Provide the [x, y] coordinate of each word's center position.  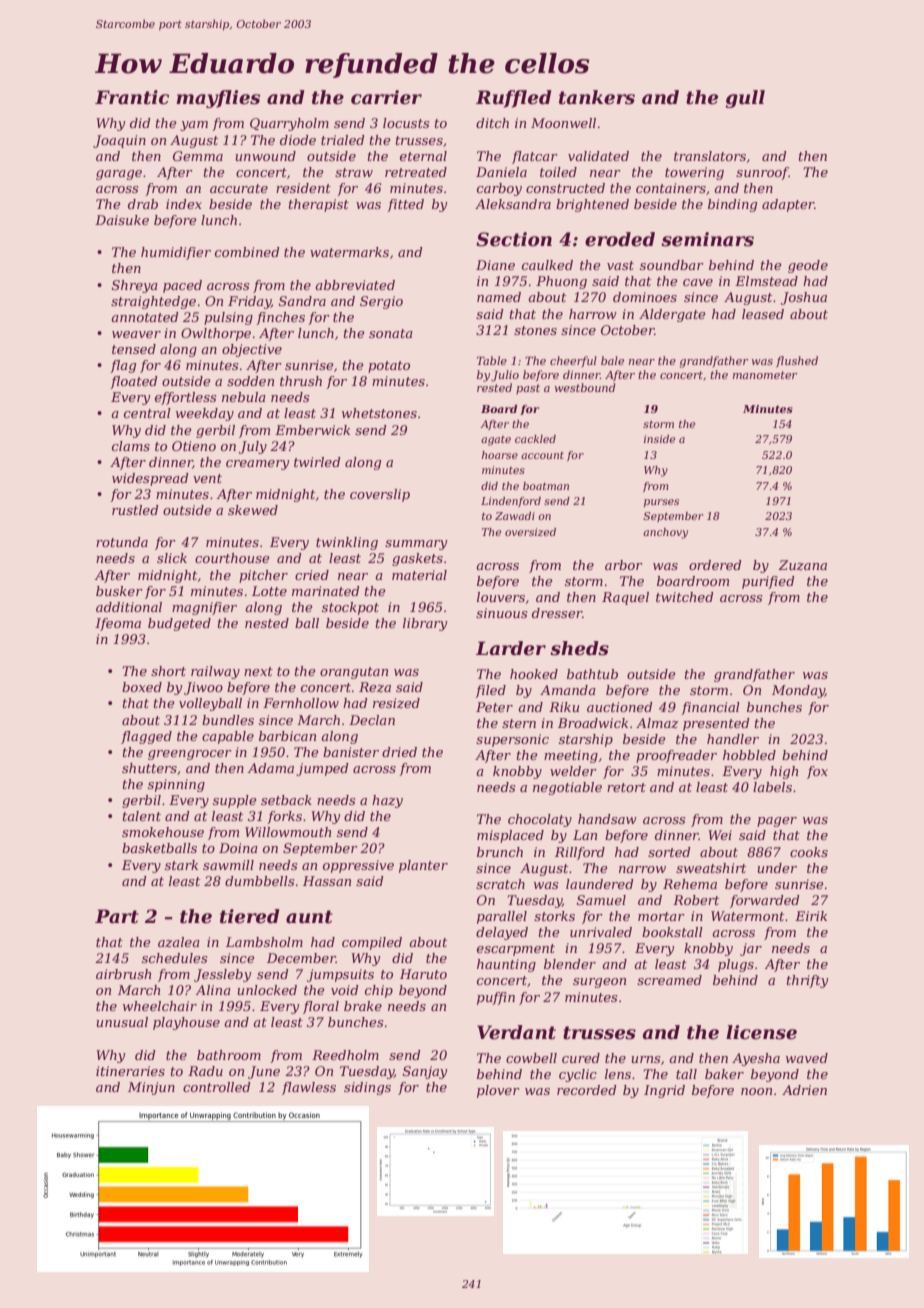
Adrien [804, 1090]
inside [659, 439]
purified [768, 582]
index [184, 204]
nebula [244, 397]
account [542, 455]
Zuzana [802, 565]
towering [694, 173]
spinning [176, 785]
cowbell [531, 1058]
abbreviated [355, 285]
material [419, 575]
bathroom [229, 1055]
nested [267, 623]
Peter [494, 707]
